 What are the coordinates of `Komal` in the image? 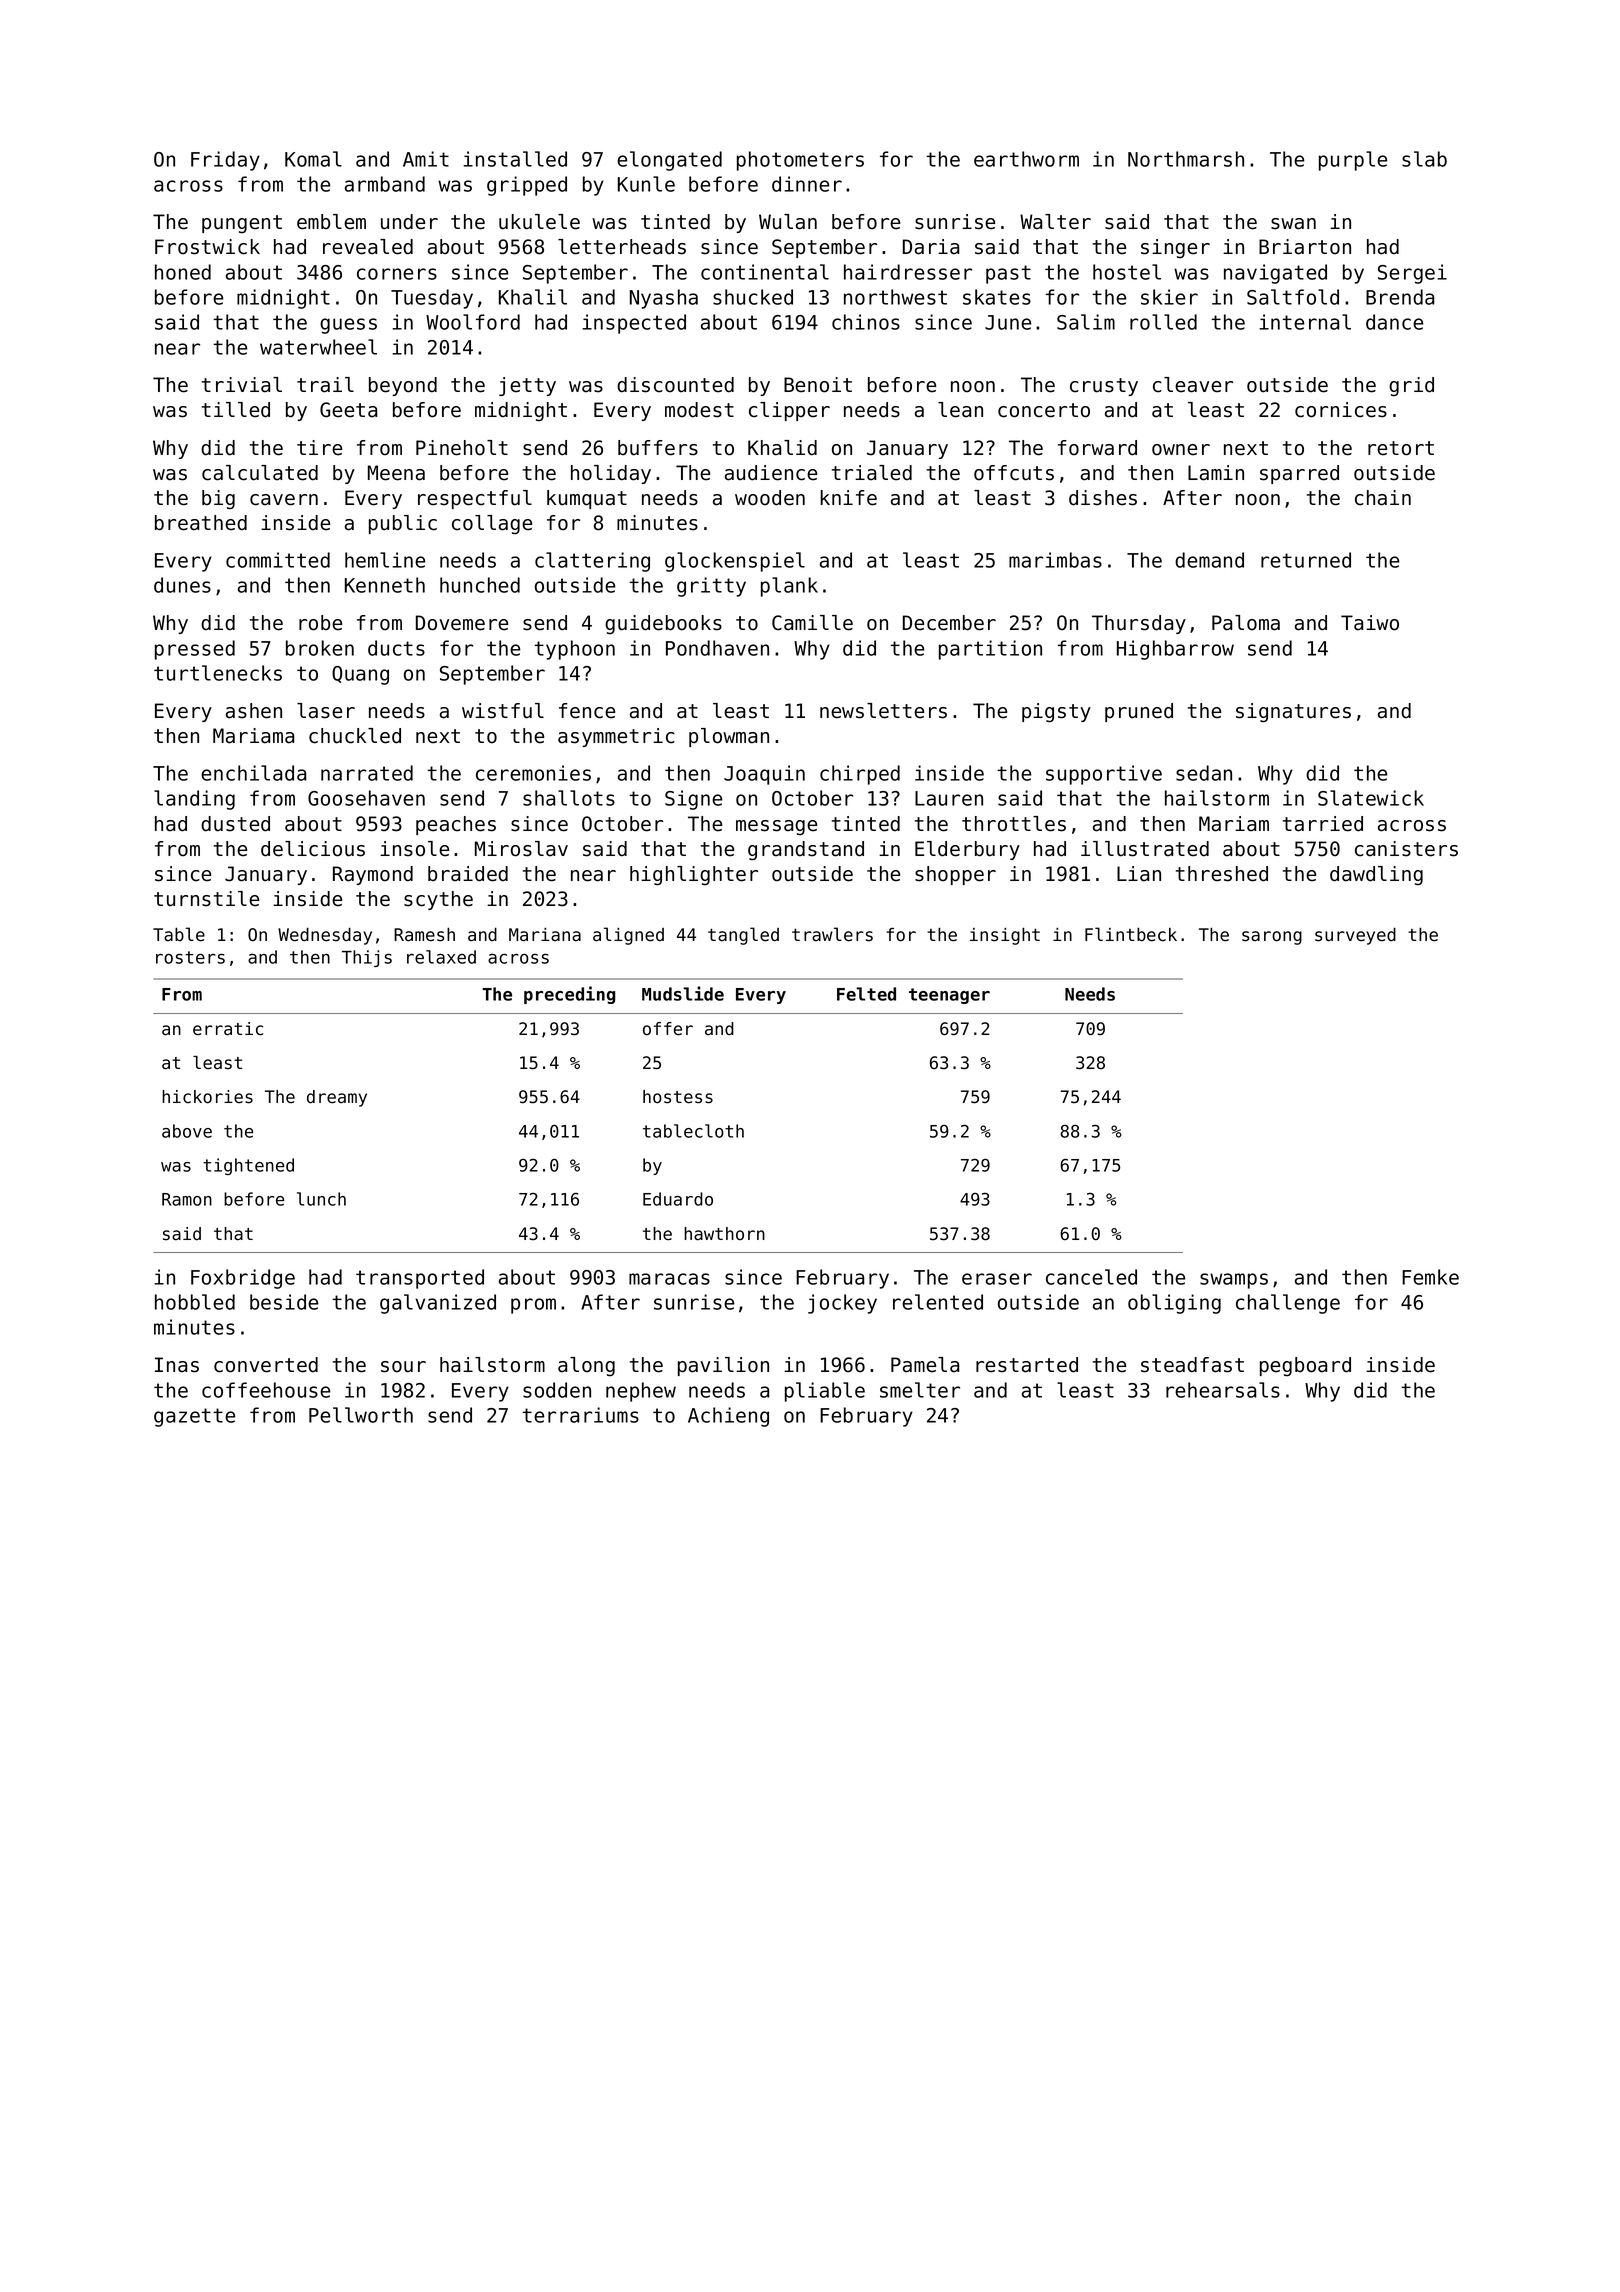 It's located at (313, 159).
